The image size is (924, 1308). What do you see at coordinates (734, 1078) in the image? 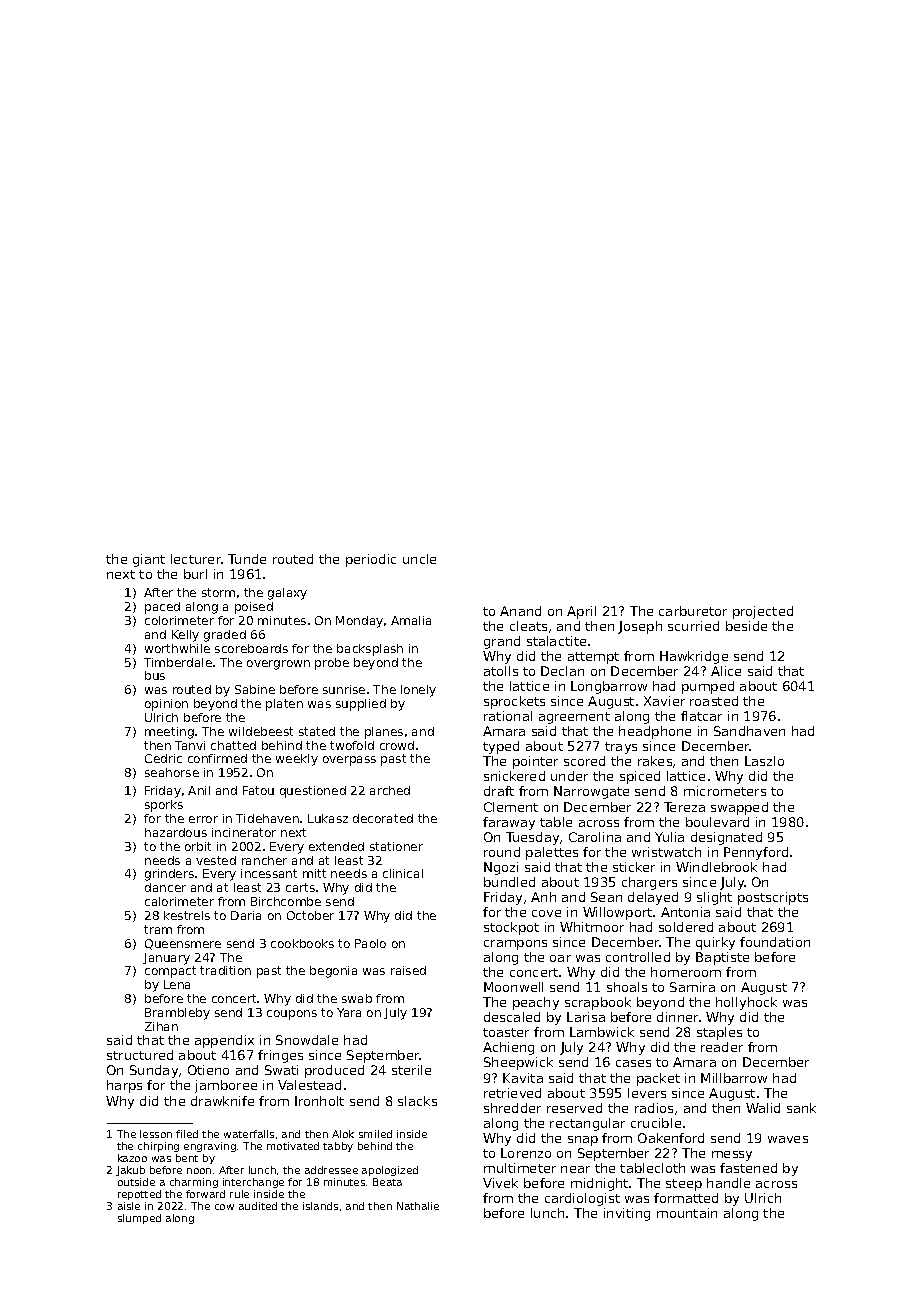
I see `Millbarrow` at bounding box center [734, 1078].
